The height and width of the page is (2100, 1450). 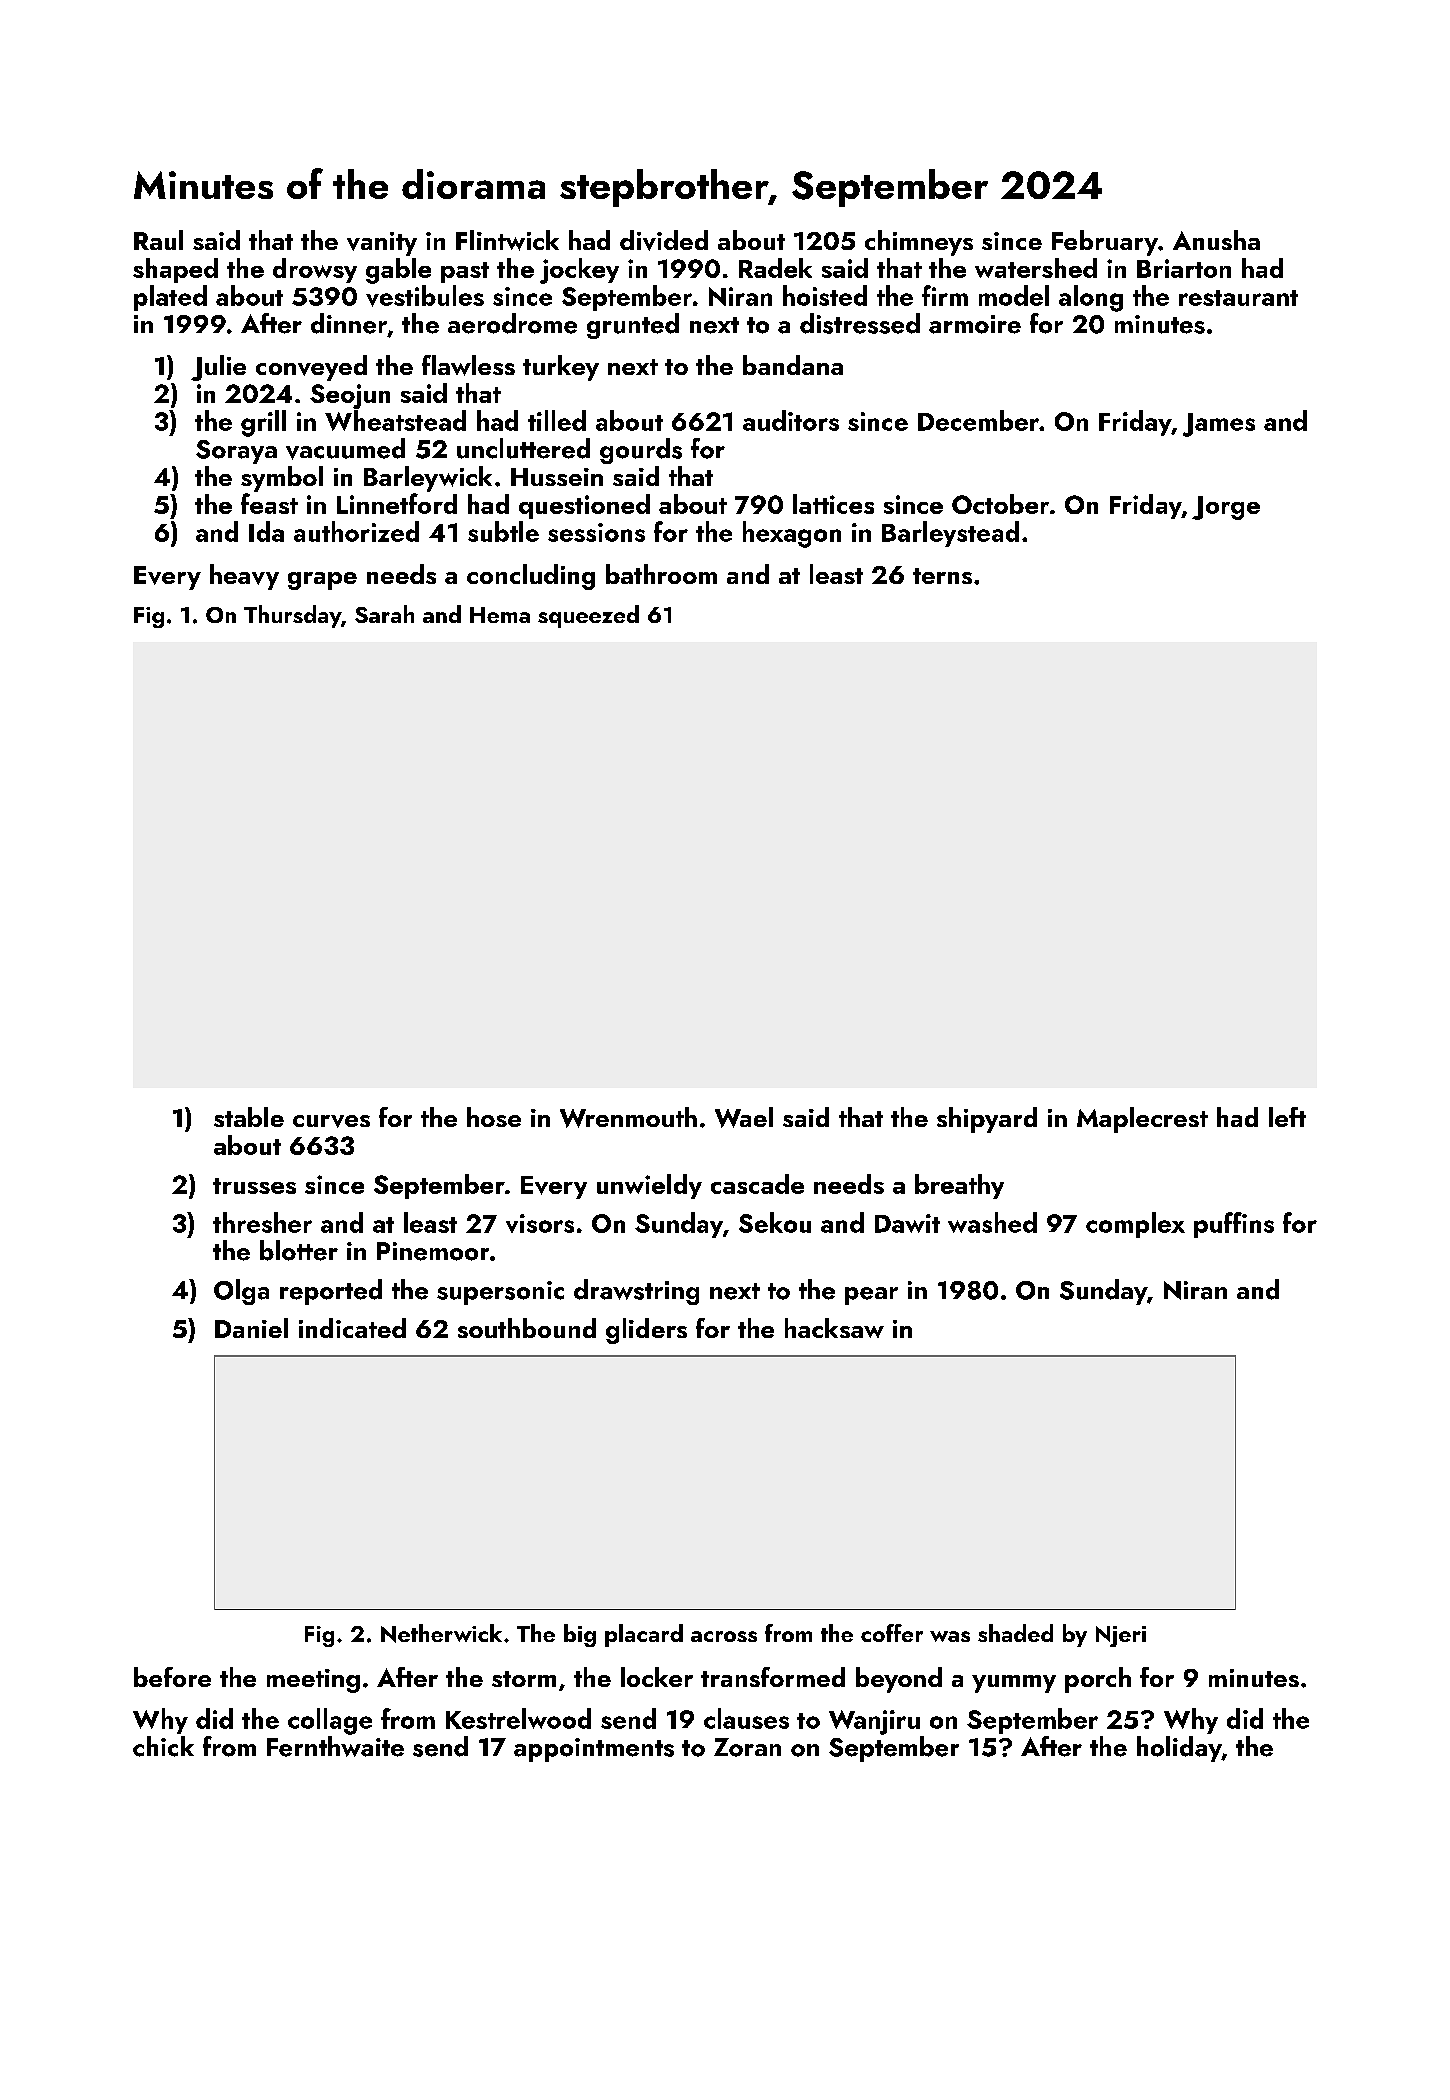 What do you see at coordinates (350, 396) in the page?
I see `Seojun` at bounding box center [350, 396].
